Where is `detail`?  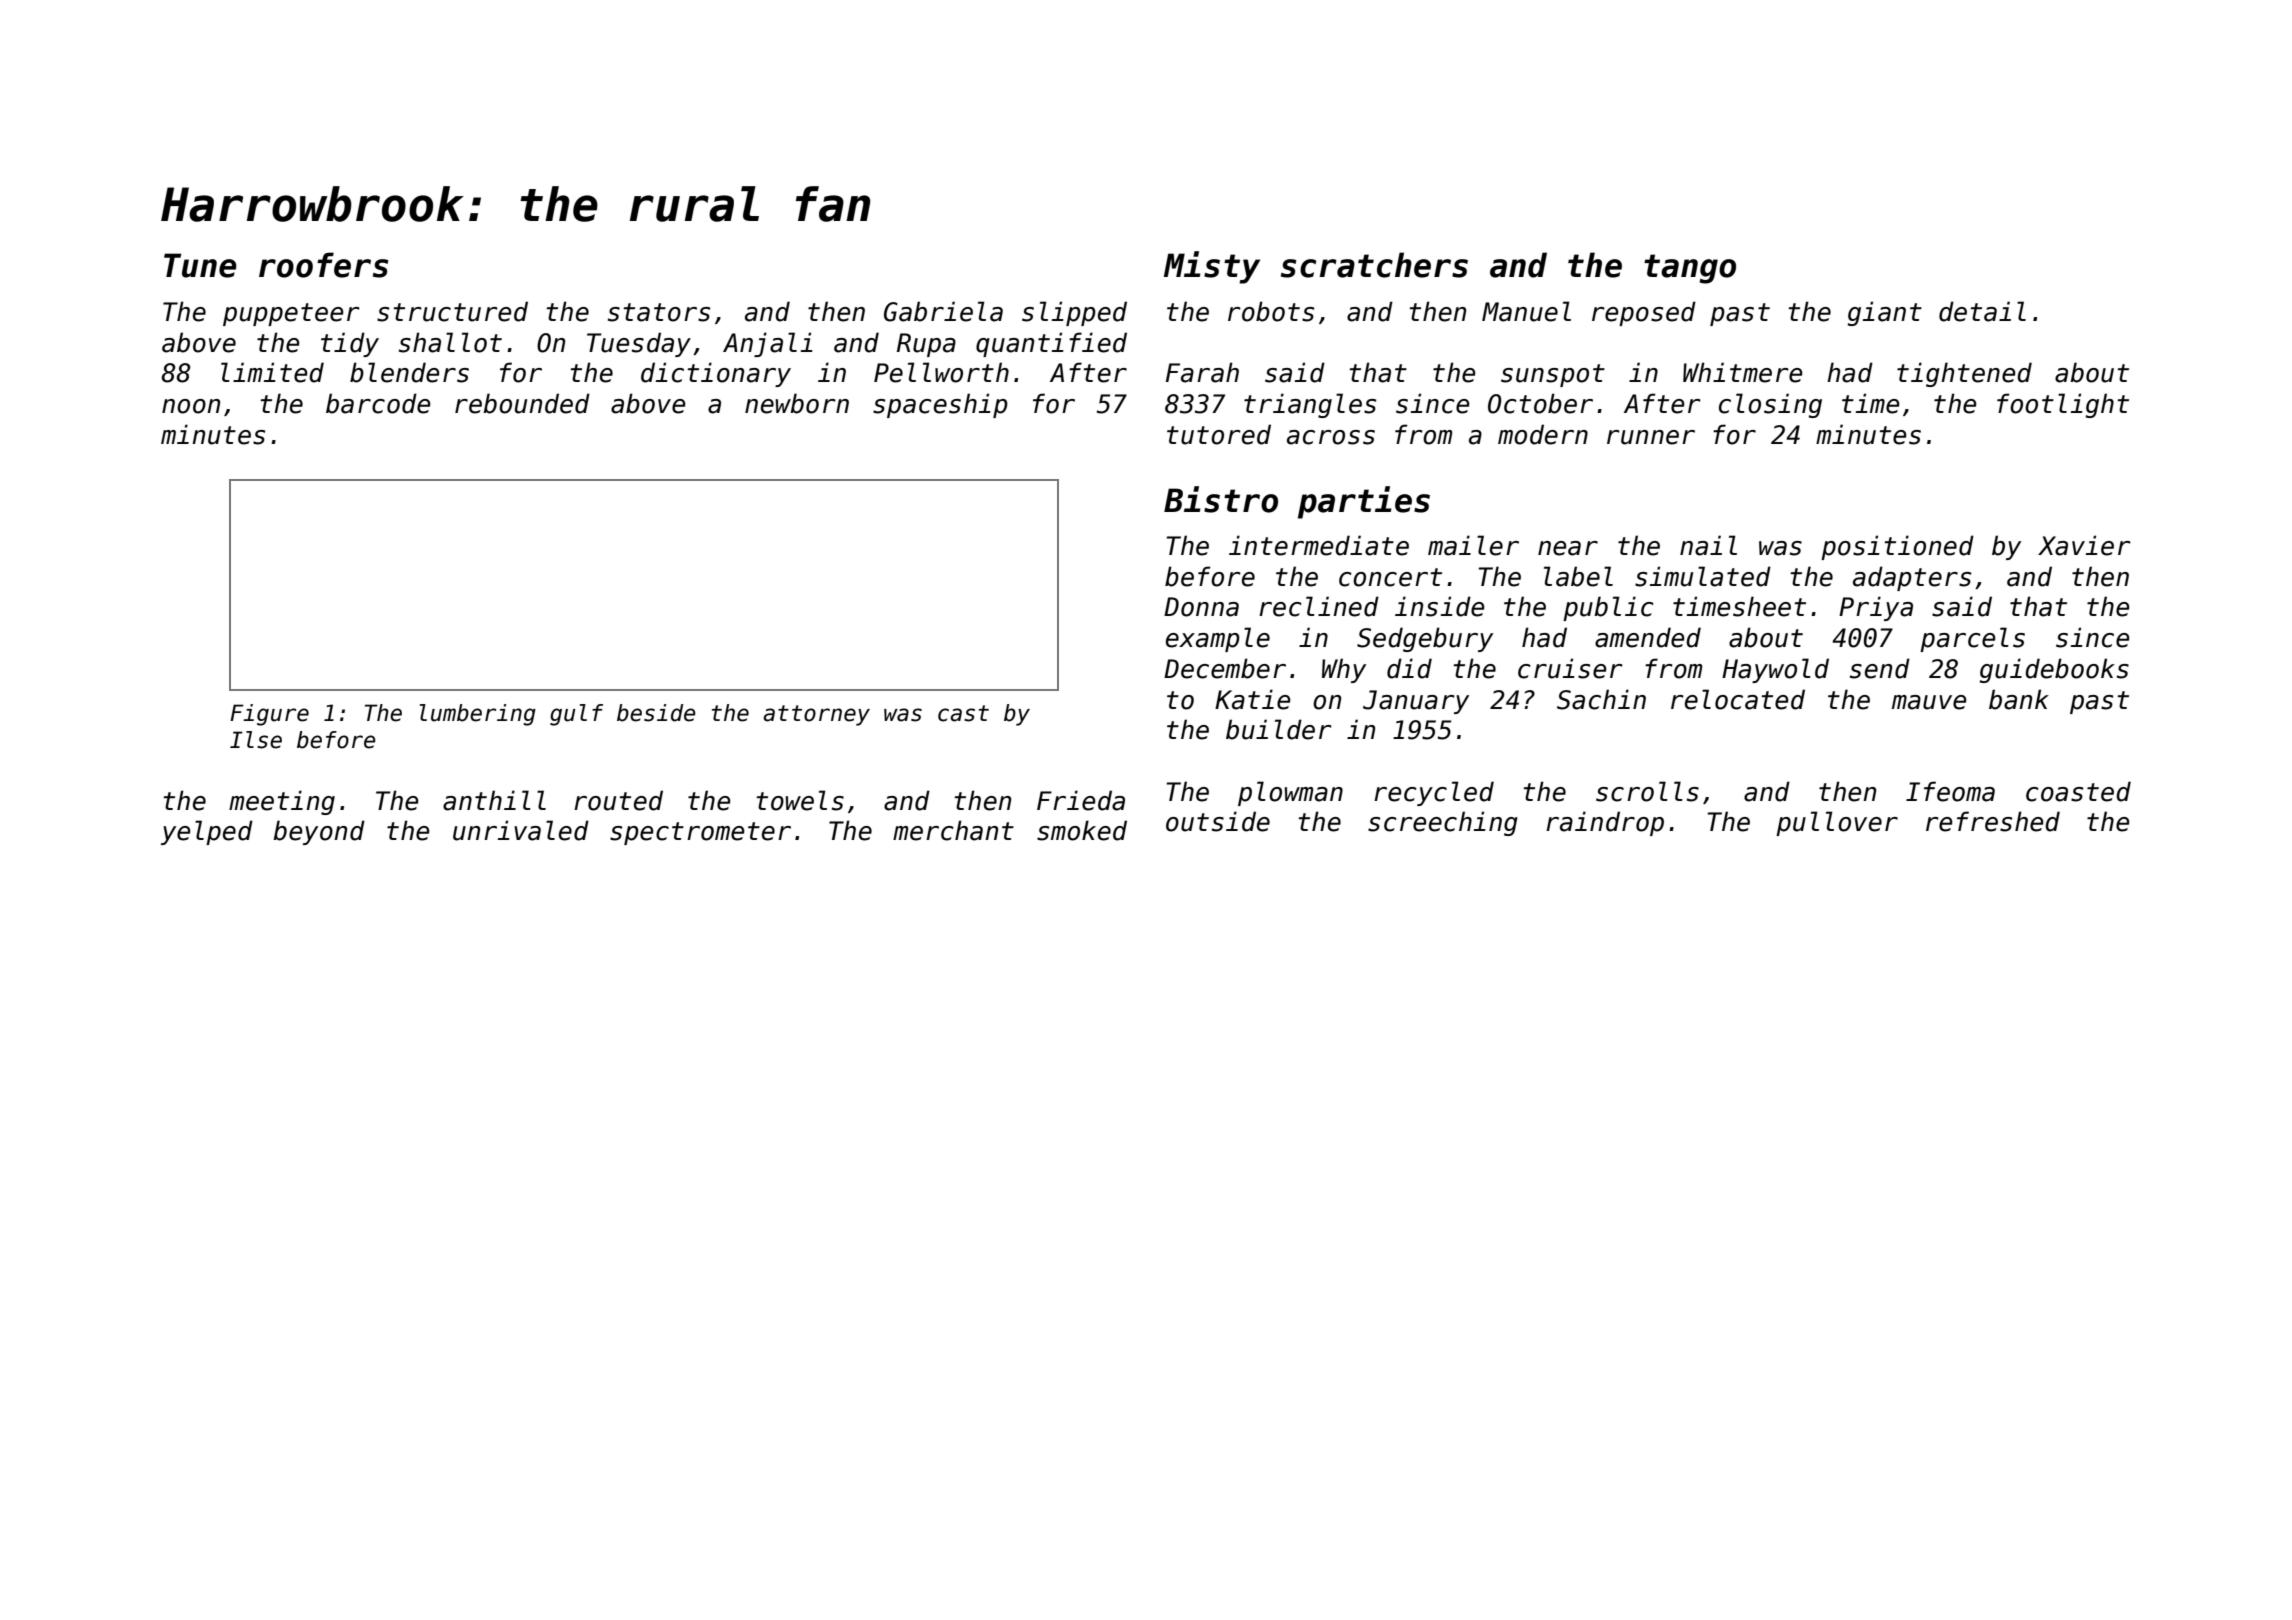 detail is located at coordinates (1982, 311).
